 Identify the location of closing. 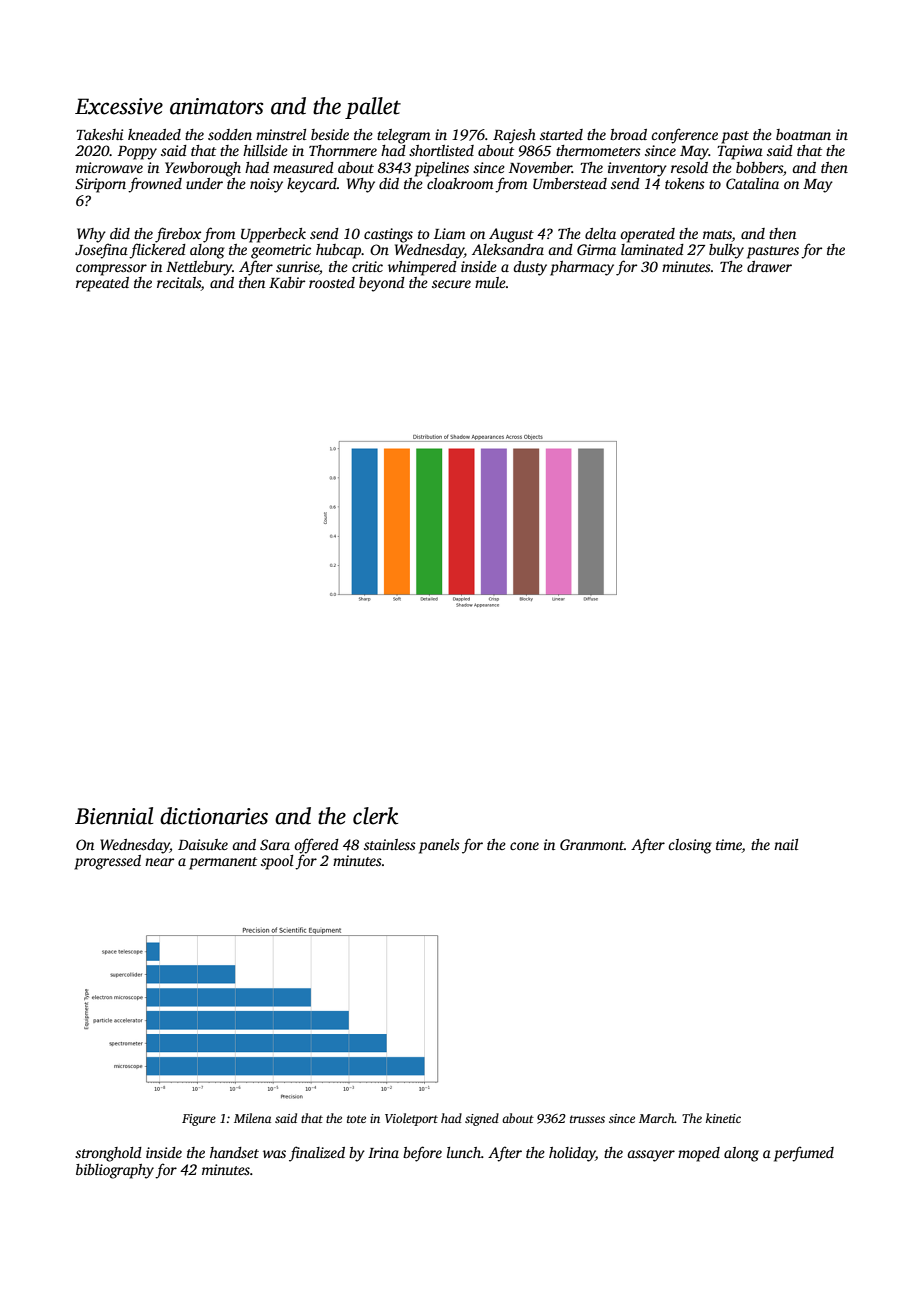
(690, 846).
